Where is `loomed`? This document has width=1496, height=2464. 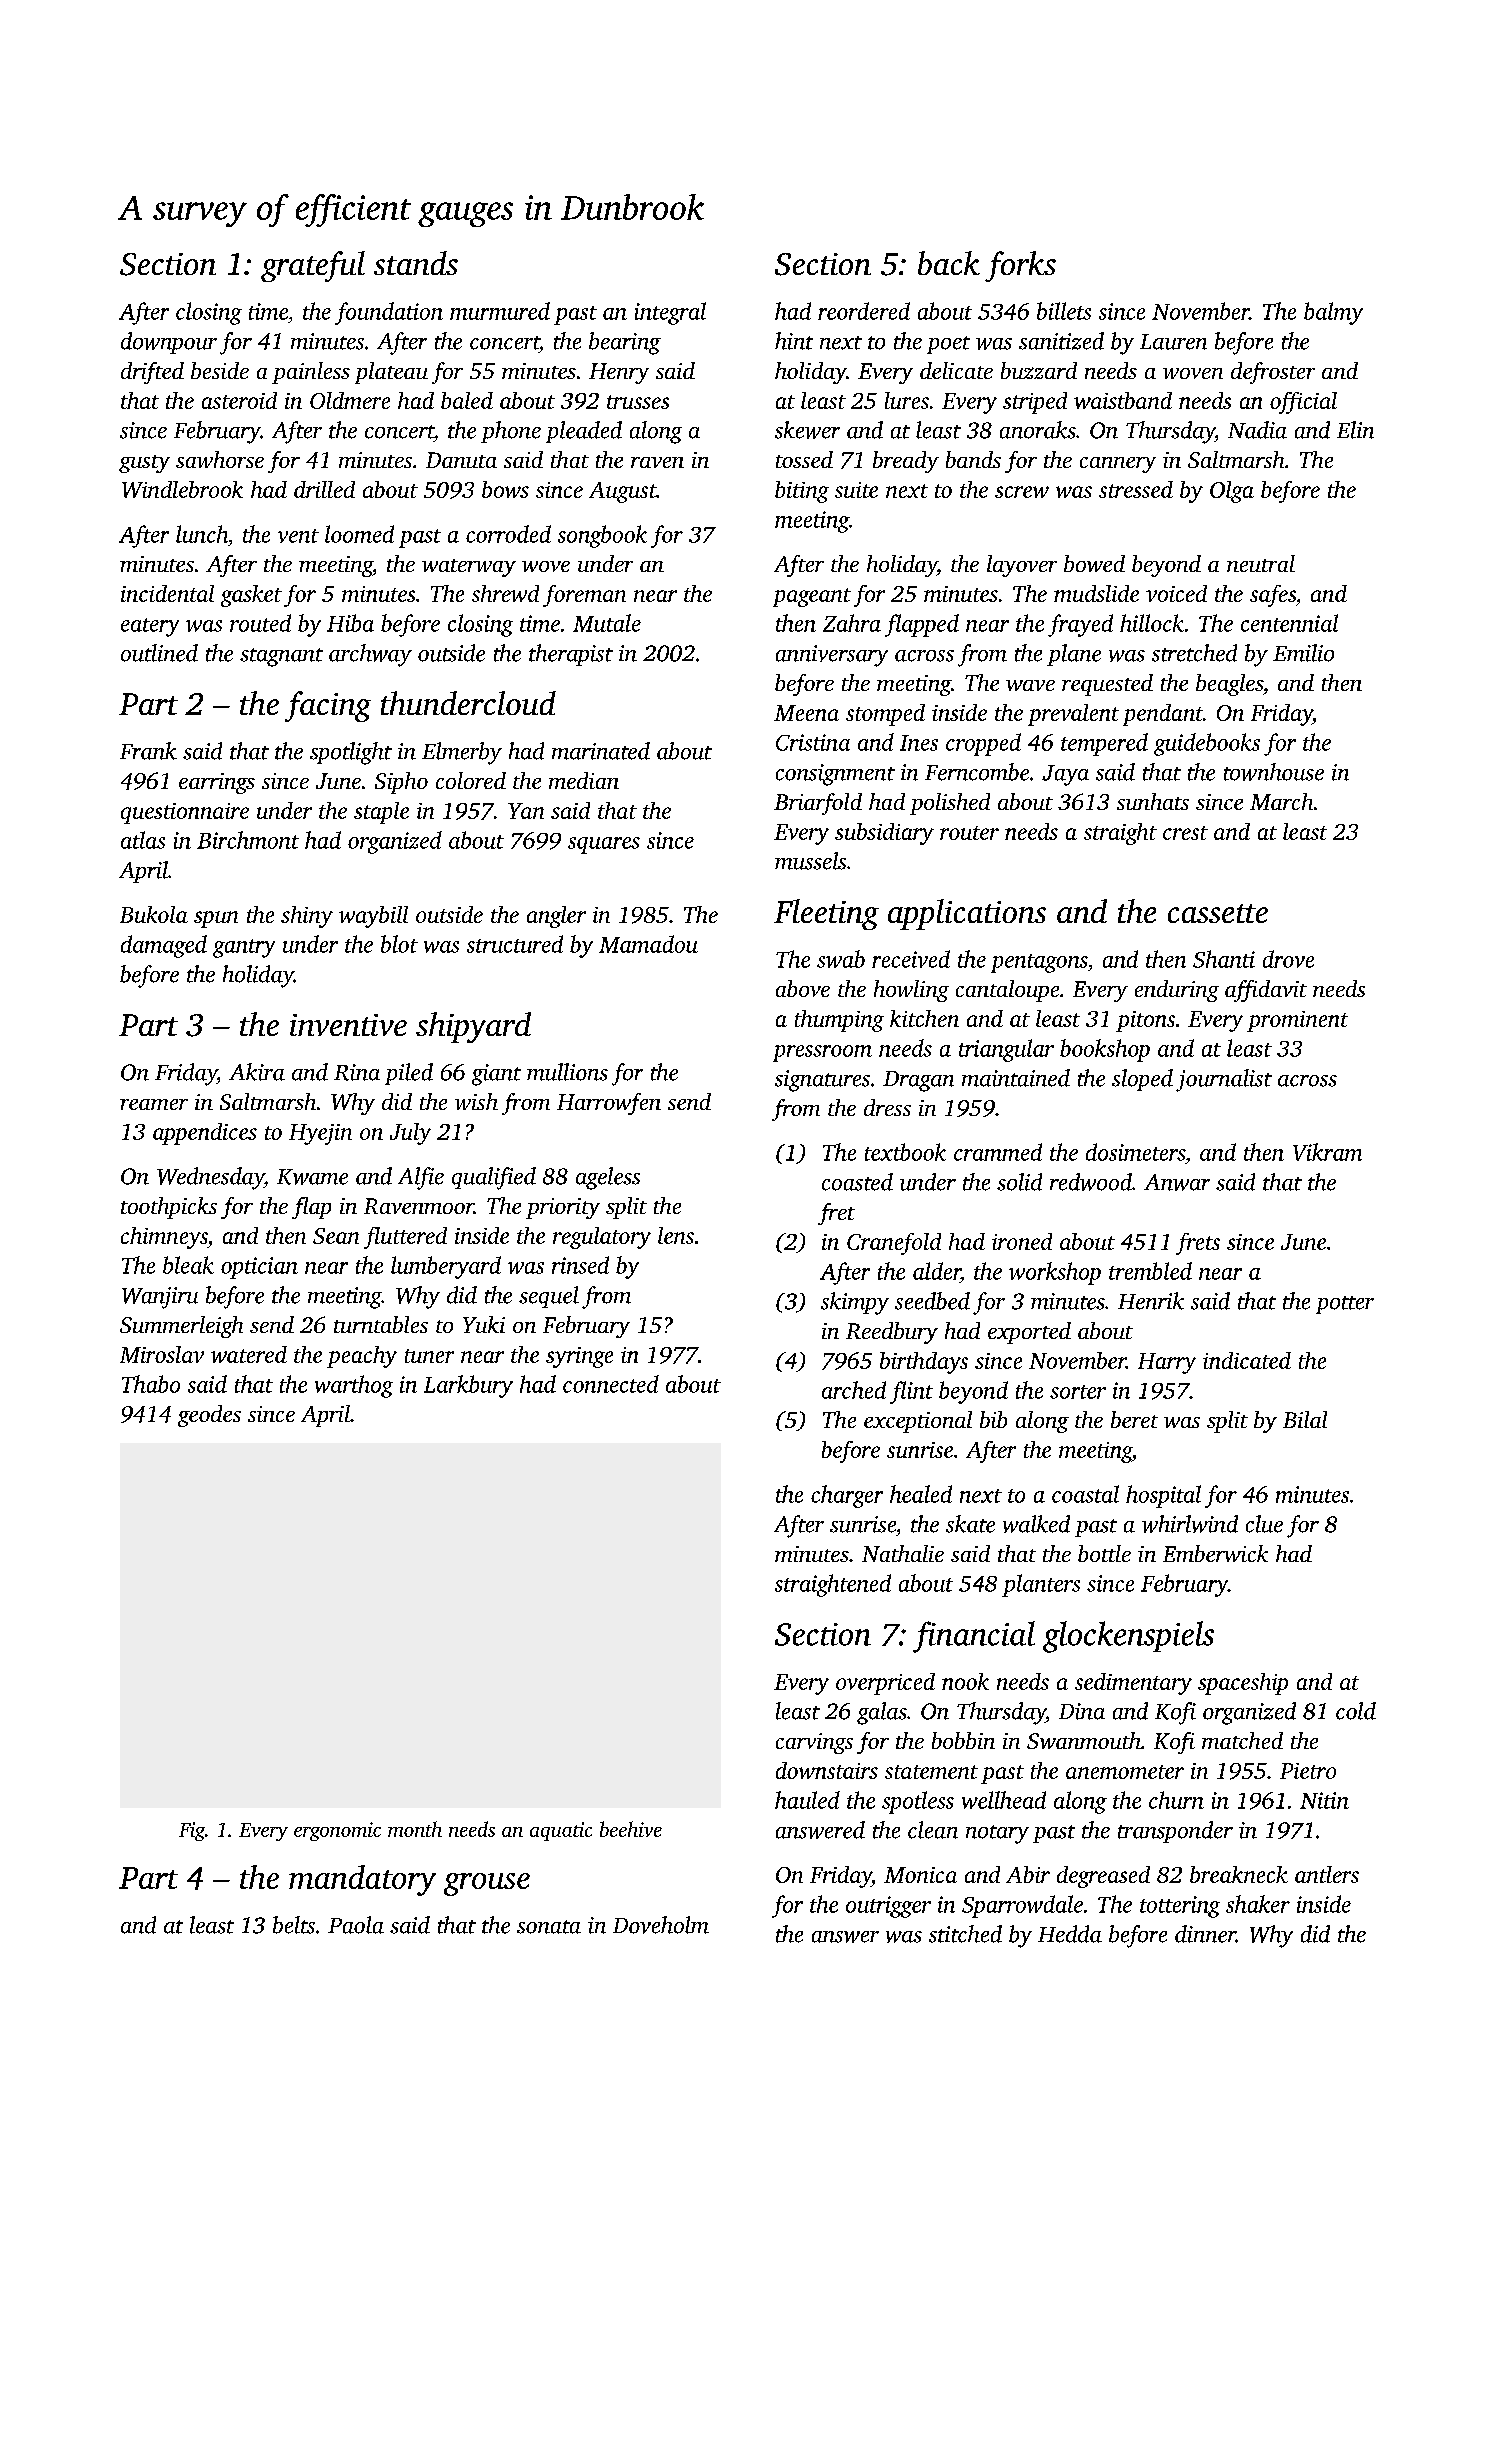
loomed is located at coordinates (359, 534).
